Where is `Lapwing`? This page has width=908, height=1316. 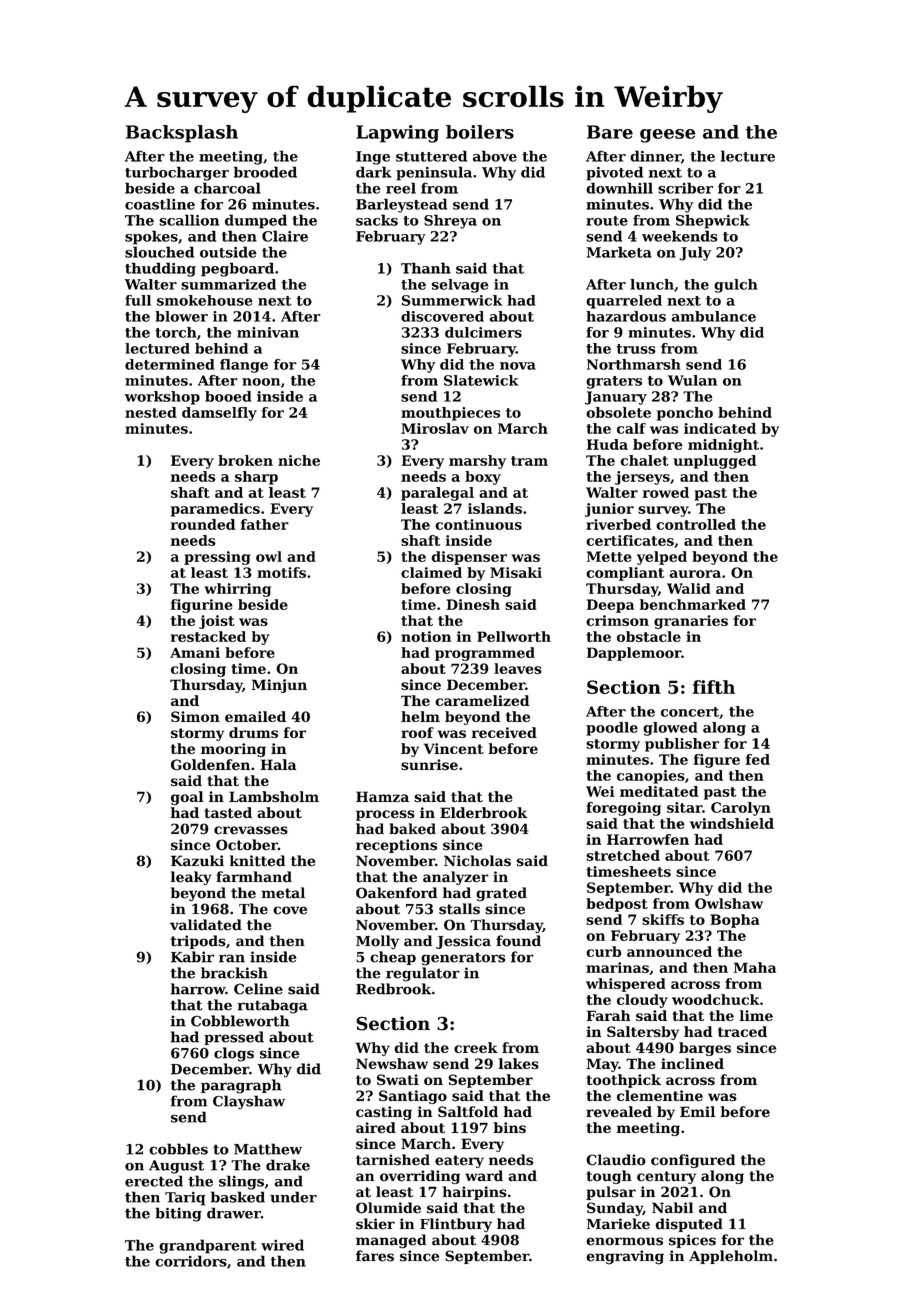
Lapwing is located at coordinates (397, 134).
